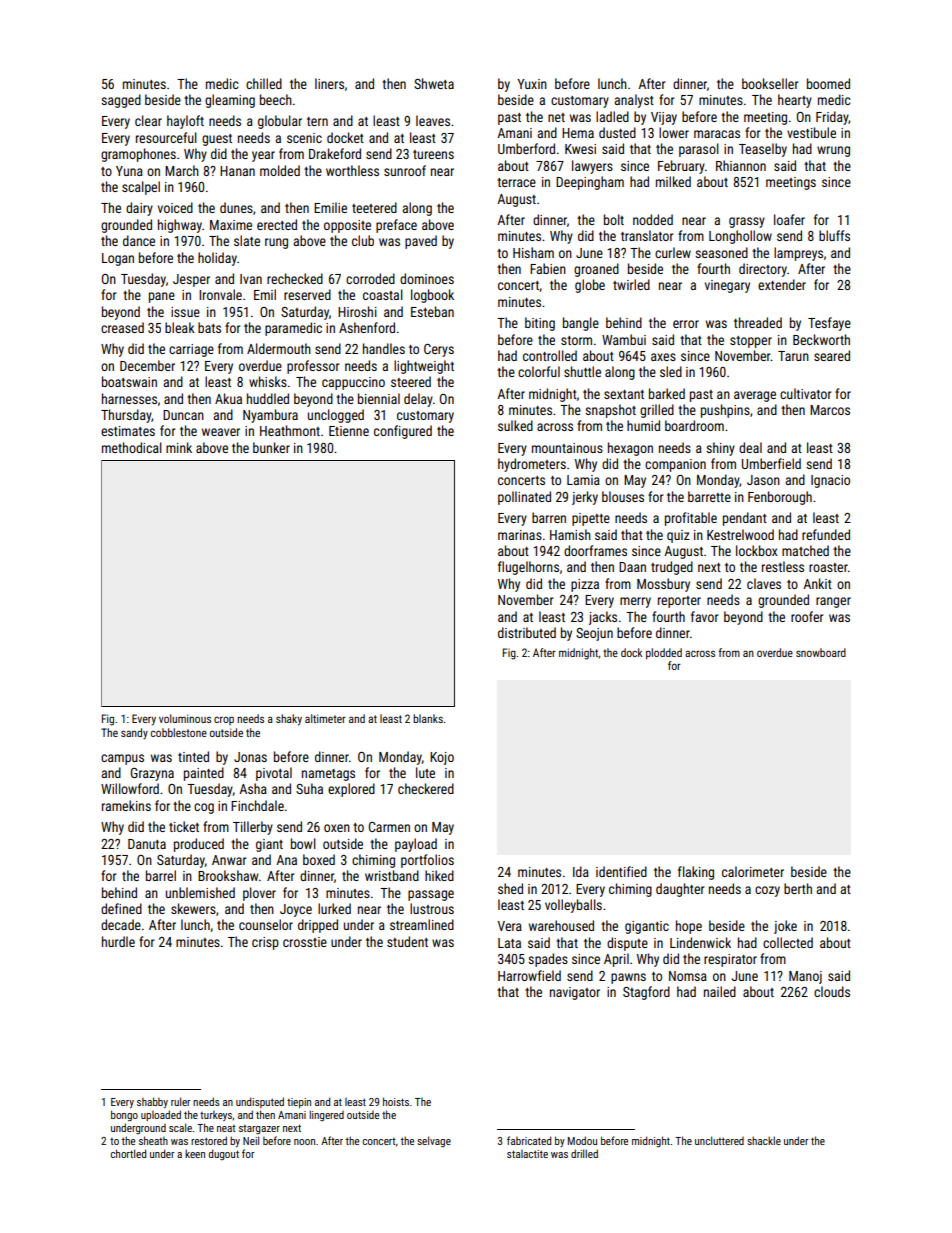 The width and height of the screenshot is (952, 1233). I want to click on sagged, so click(121, 101).
